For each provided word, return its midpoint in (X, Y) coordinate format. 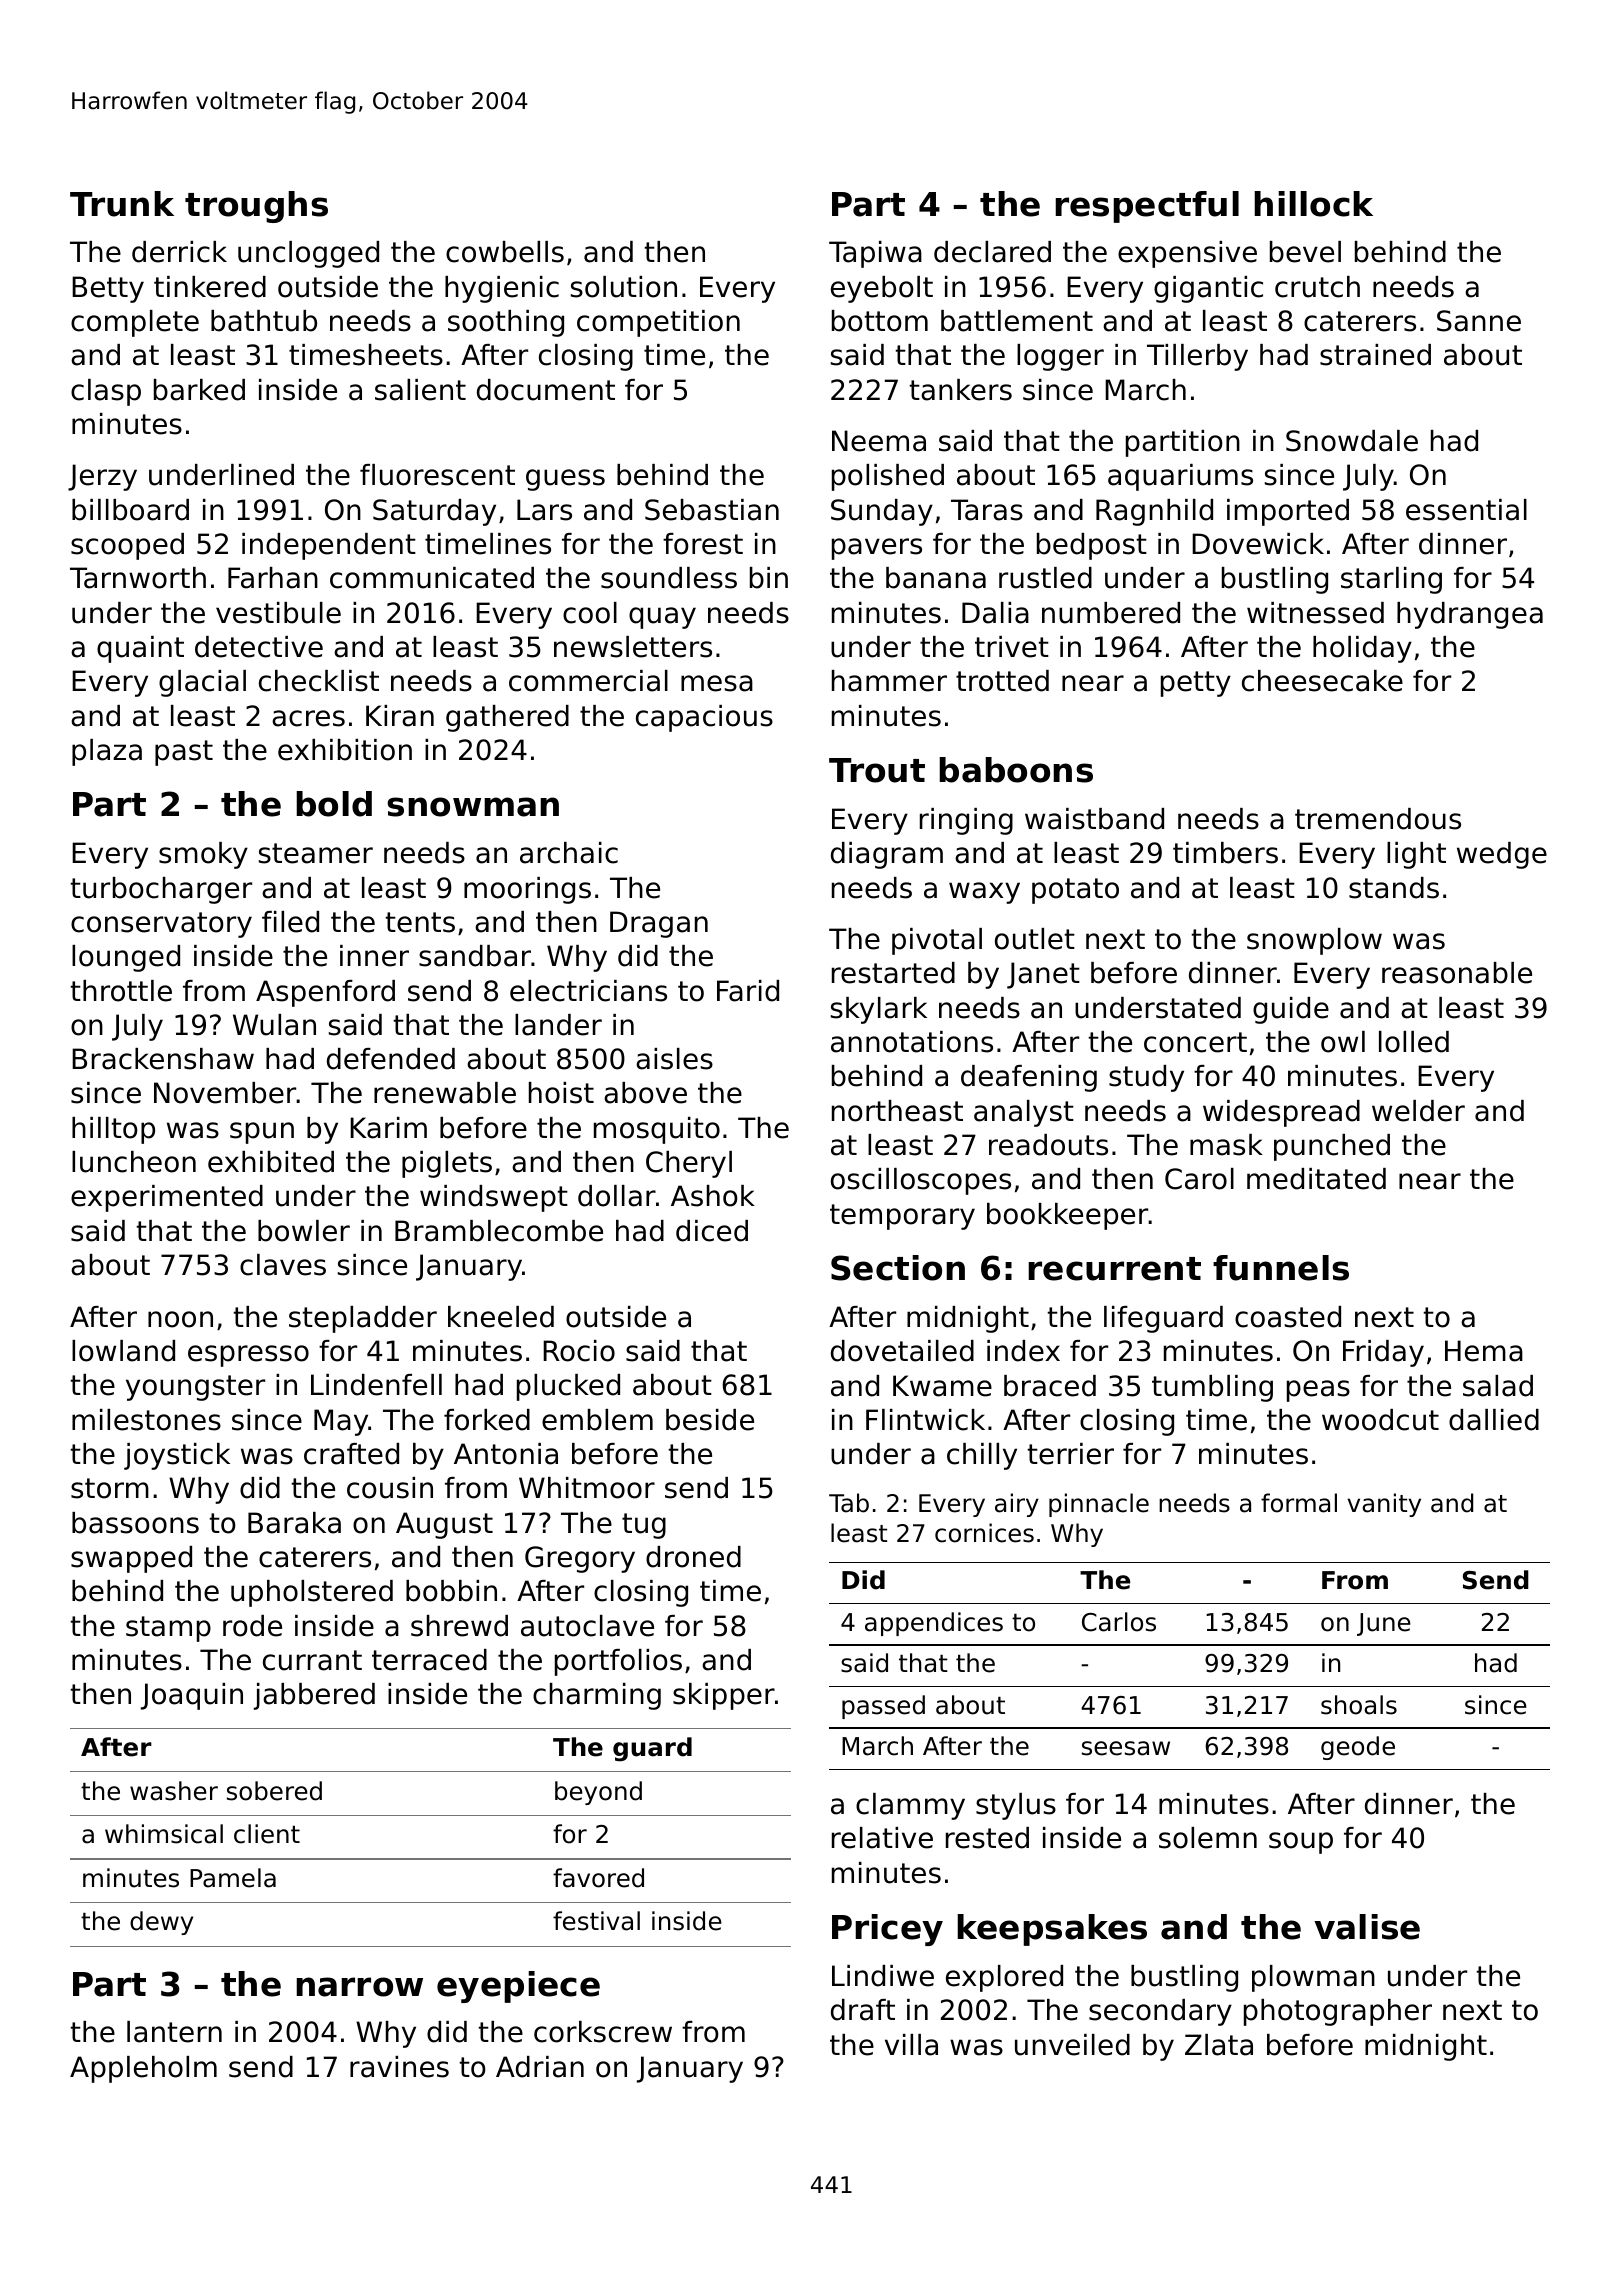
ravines (399, 2067)
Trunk (122, 204)
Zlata (1219, 2045)
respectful (1147, 207)
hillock (1313, 204)
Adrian (540, 2067)
